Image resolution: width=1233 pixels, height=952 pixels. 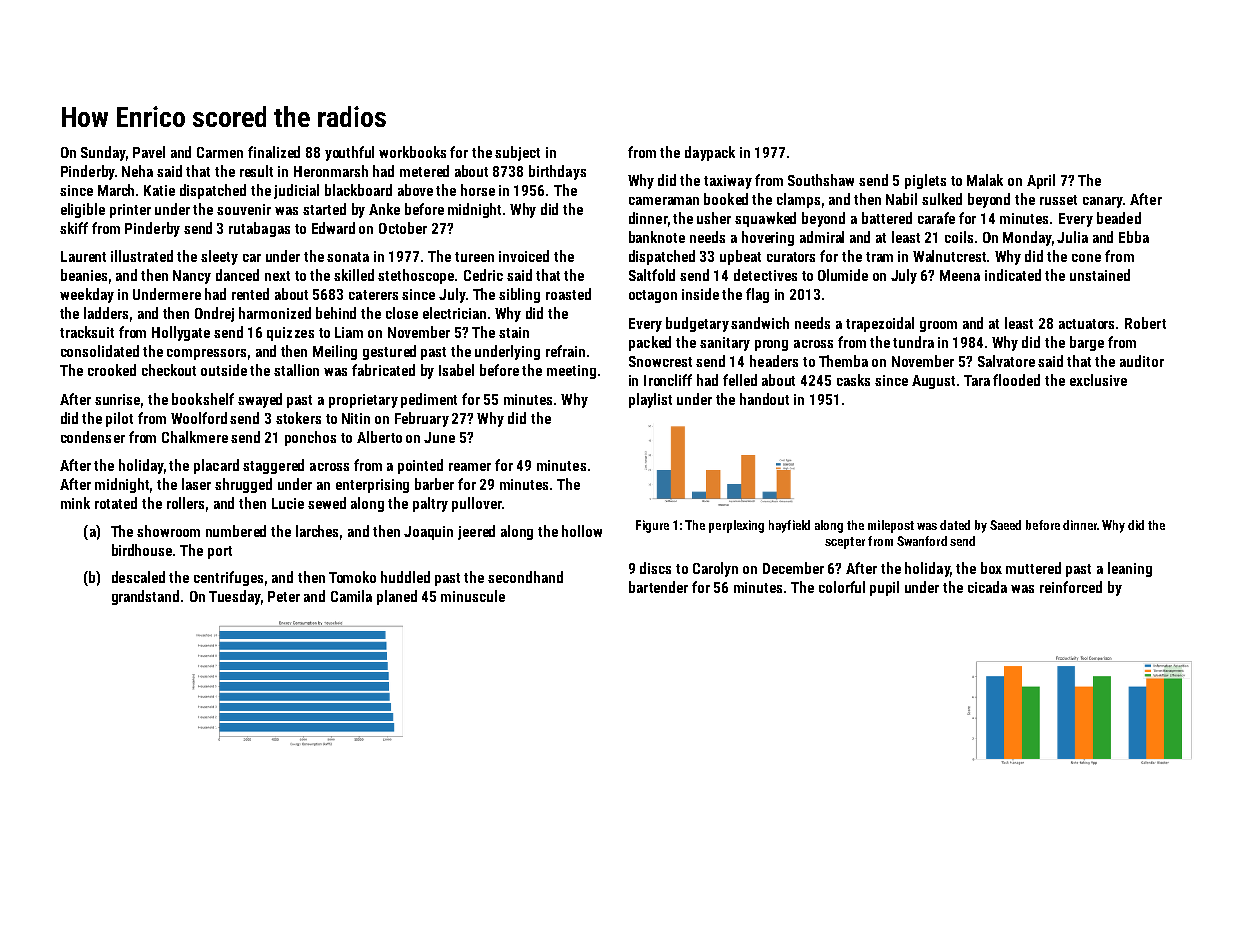 What do you see at coordinates (710, 153) in the page?
I see `daypack` at bounding box center [710, 153].
